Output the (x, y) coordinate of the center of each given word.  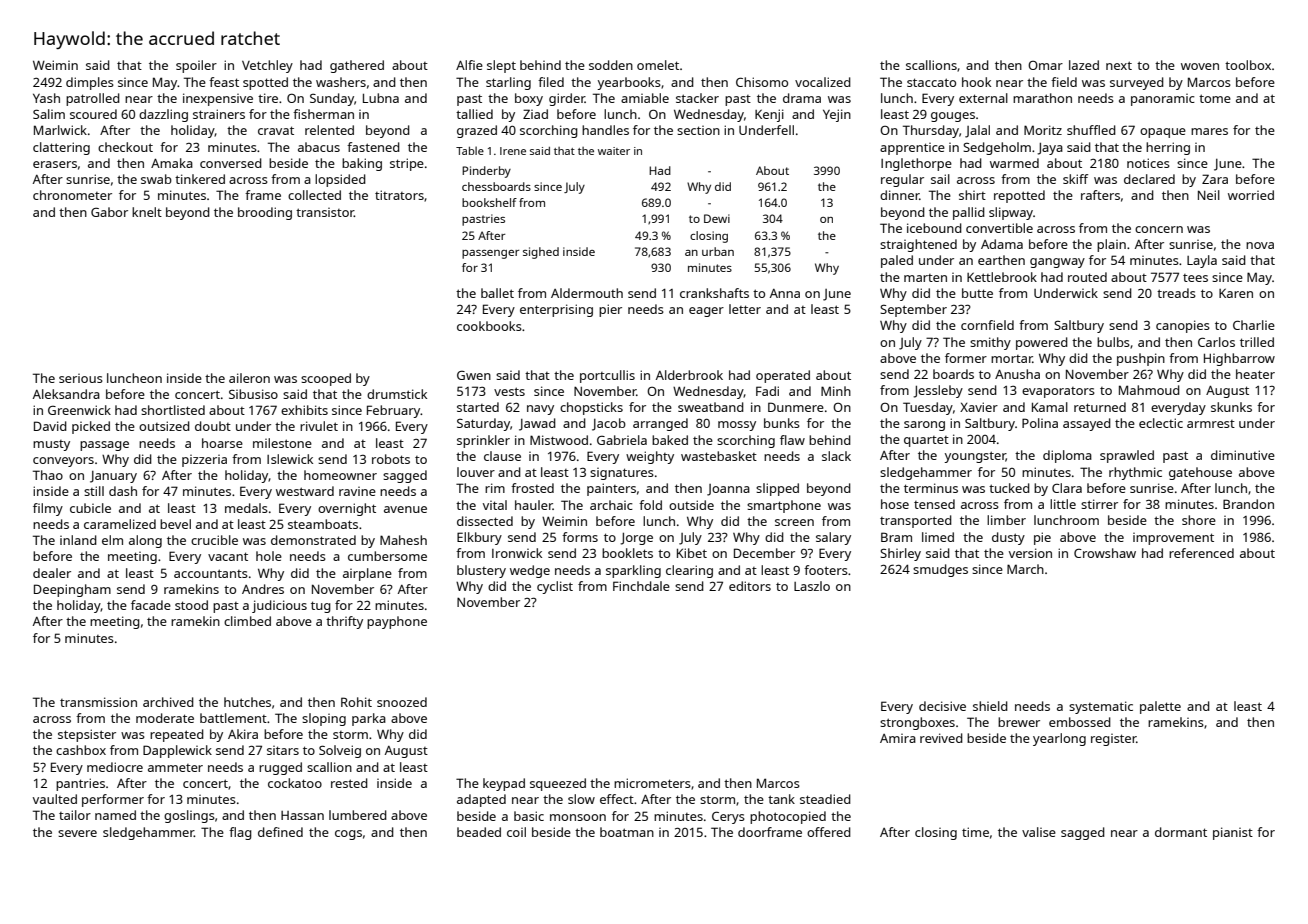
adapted (481, 800)
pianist (1233, 833)
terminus (931, 488)
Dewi (717, 218)
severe (77, 833)
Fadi (767, 391)
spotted (265, 83)
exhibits (304, 410)
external (983, 98)
